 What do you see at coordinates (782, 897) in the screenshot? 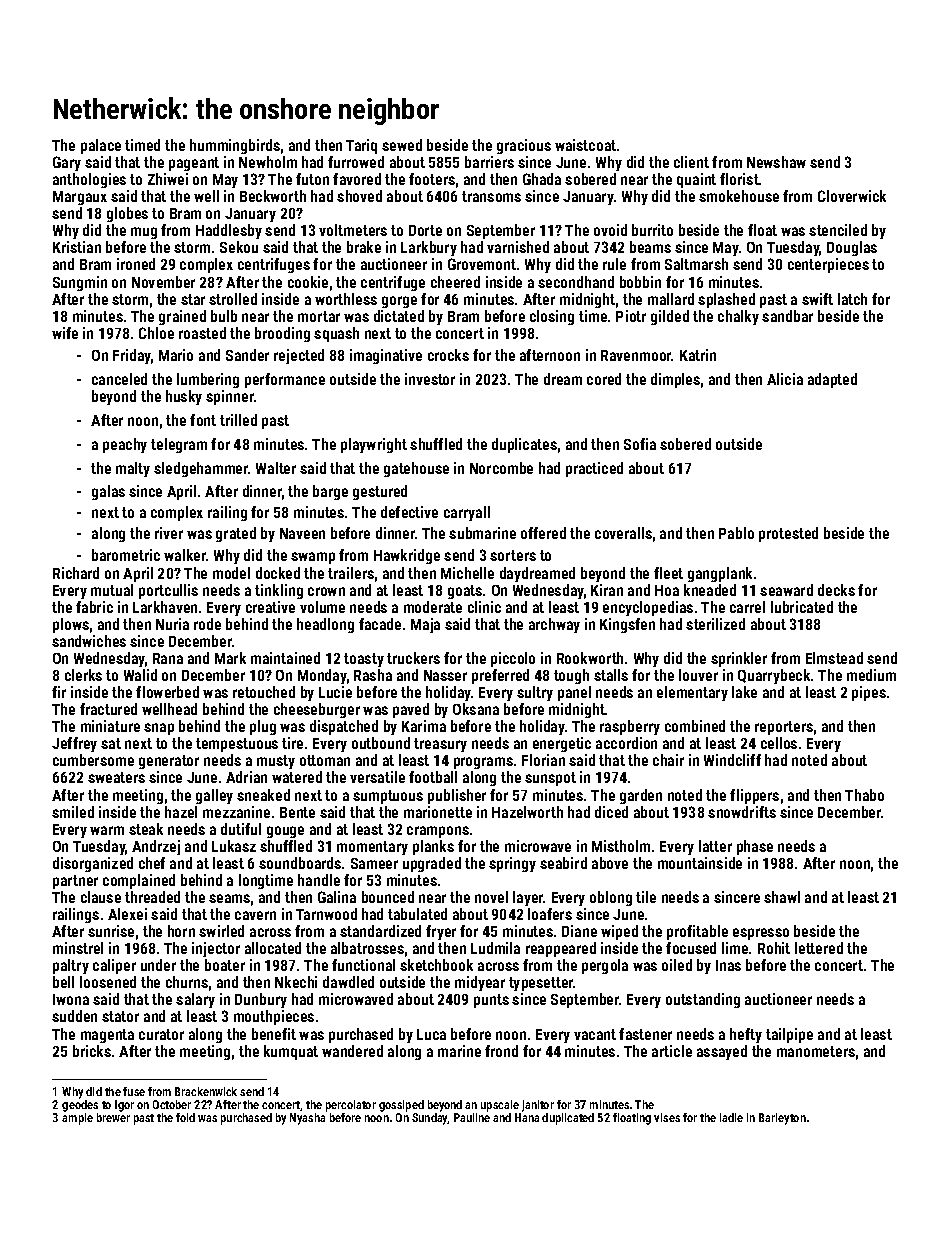
I see `shawl` at bounding box center [782, 897].
